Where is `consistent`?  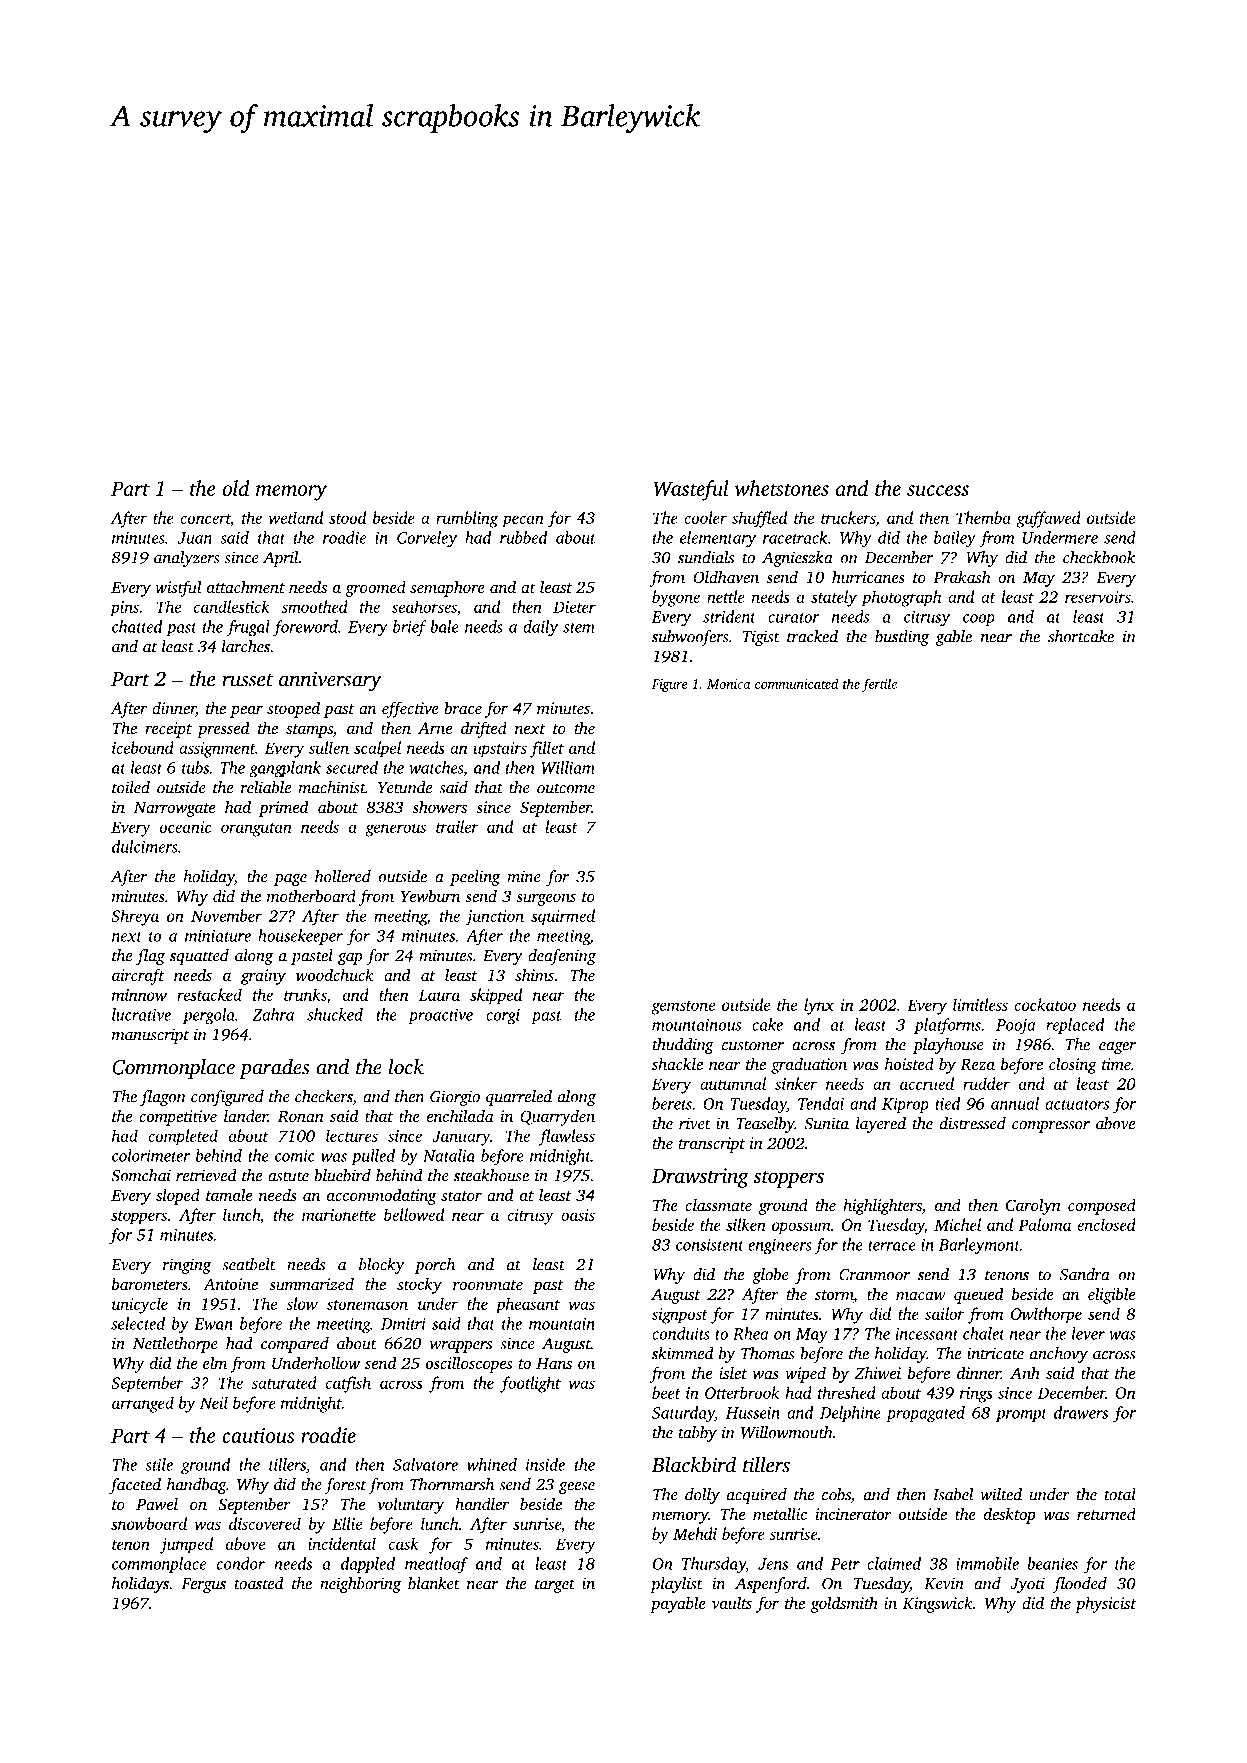
consistent is located at coordinates (710, 1245).
